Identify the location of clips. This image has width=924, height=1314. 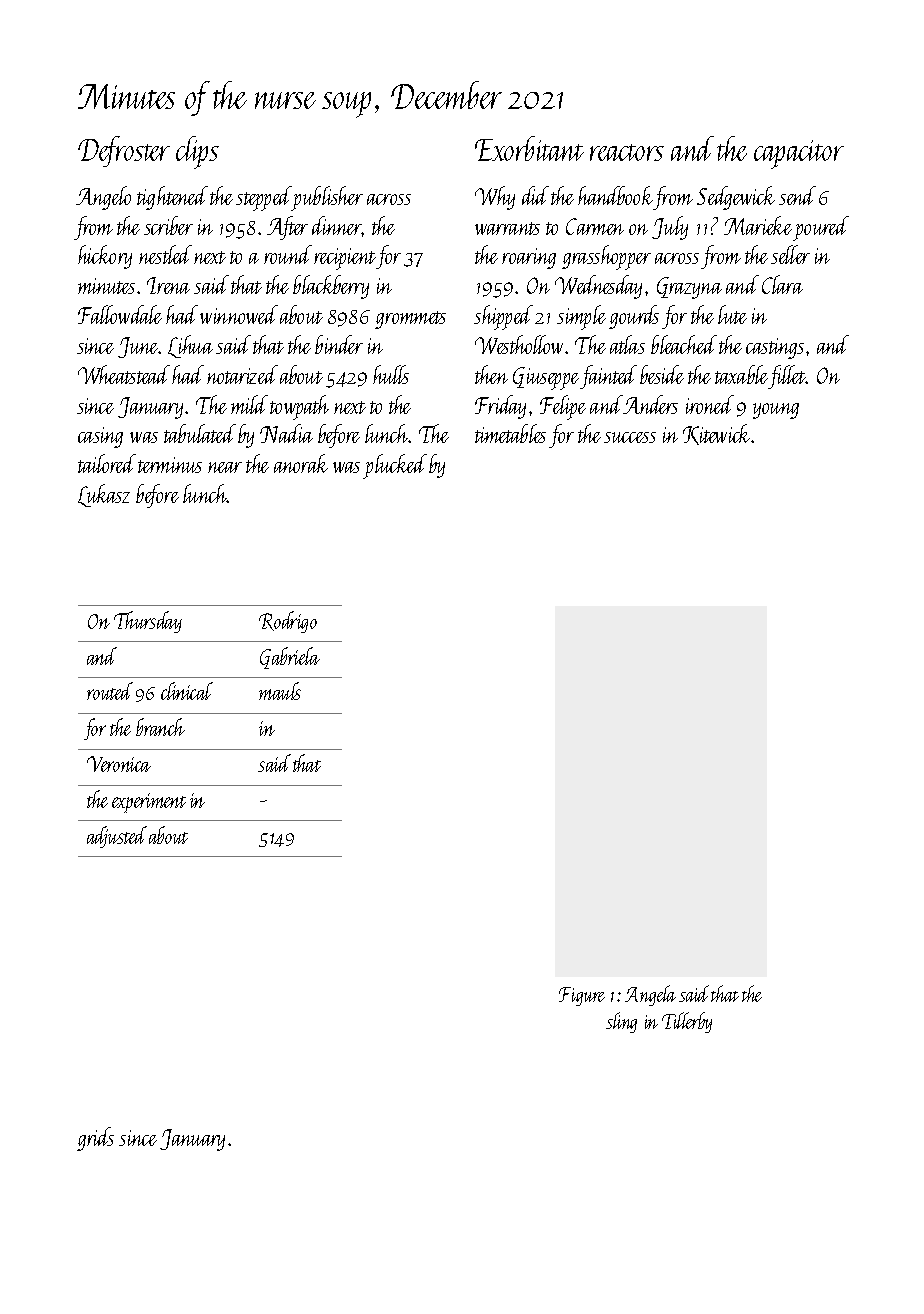
(197, 152).
